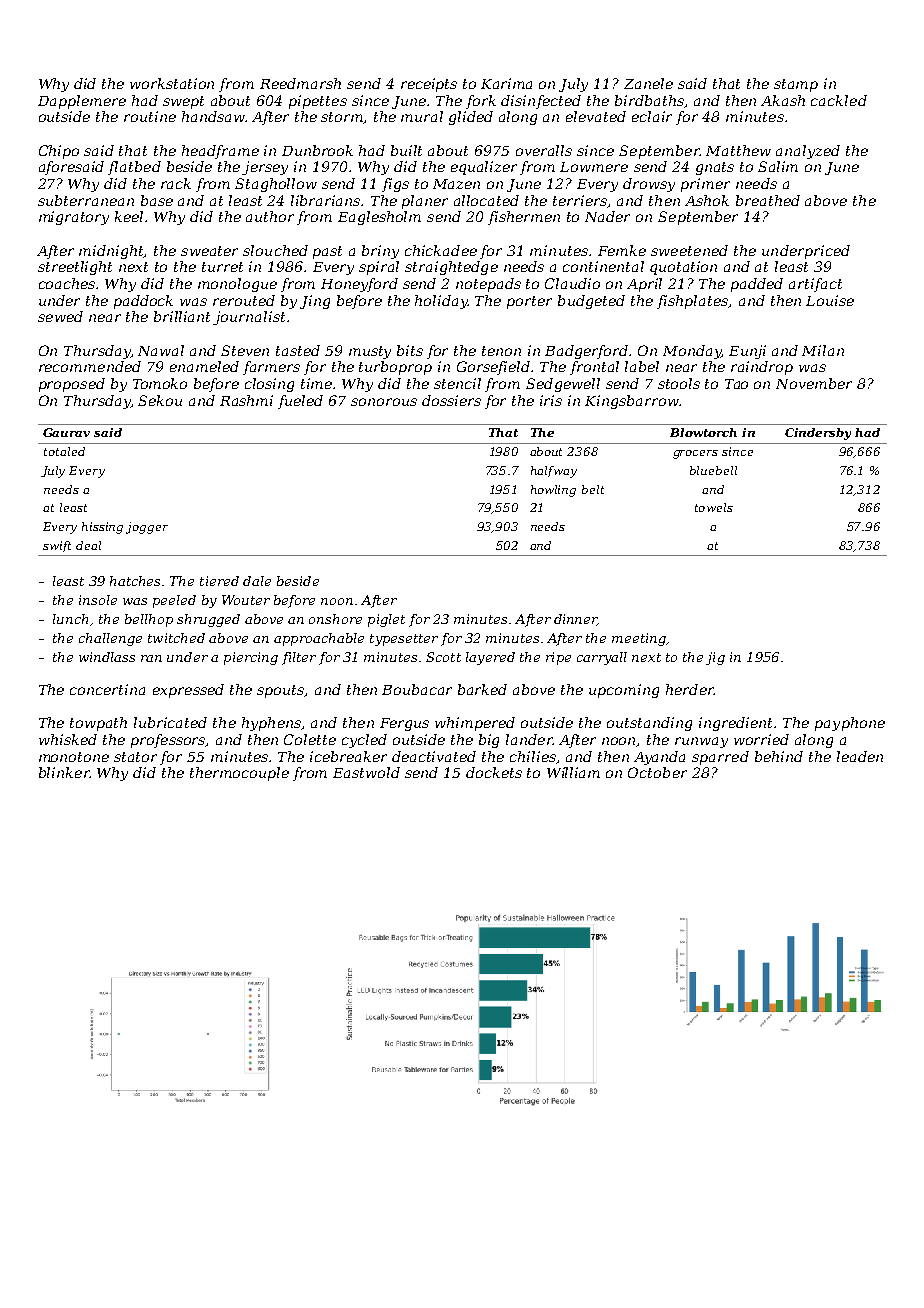 This screenshot has width=924, height=1308. I want to click on sewed, so click(60, 316).
